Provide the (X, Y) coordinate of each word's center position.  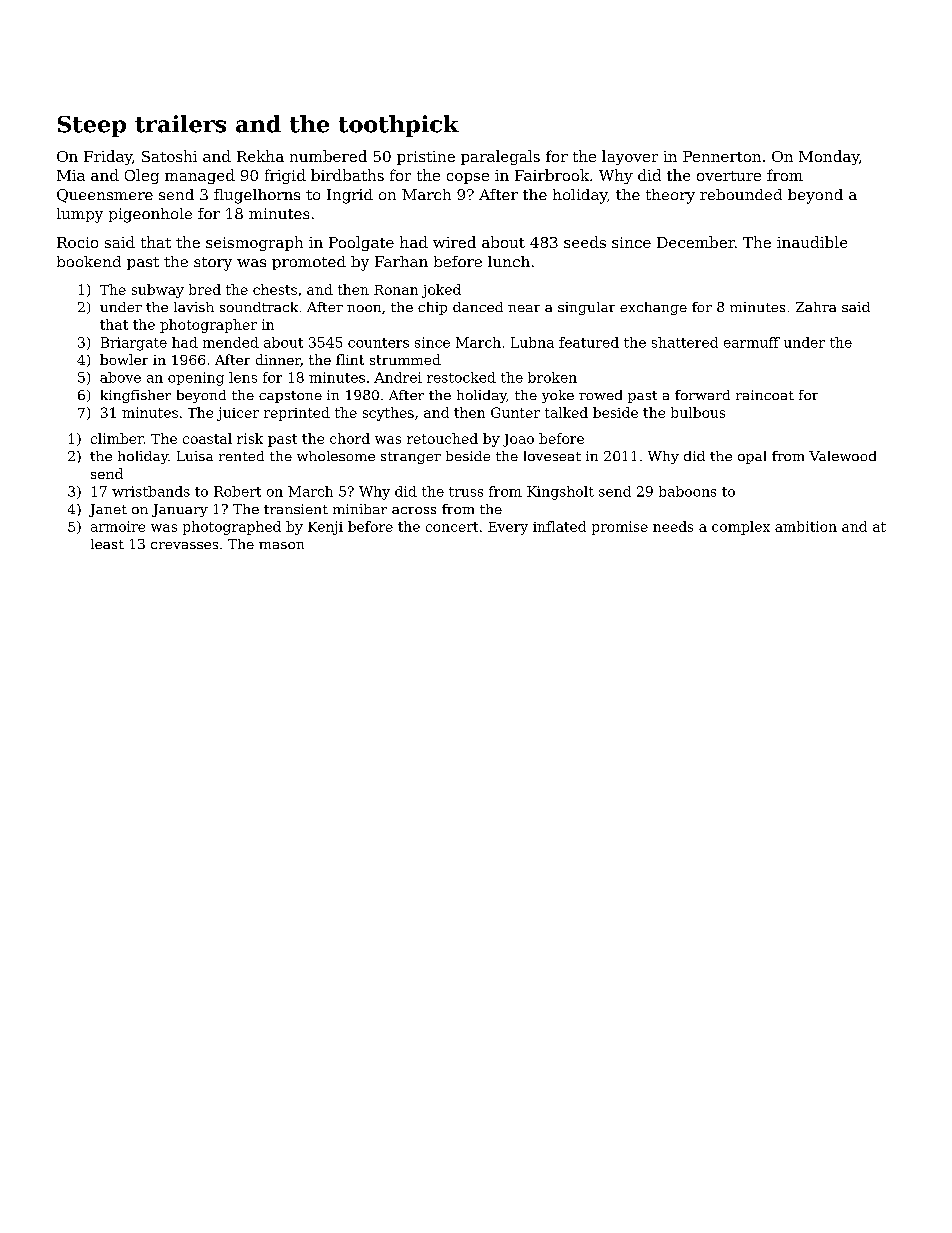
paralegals (500, 157)
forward (702, 395)
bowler (124, 359)
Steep (92, 126)
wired (454, 242)
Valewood (842, 456)
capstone (290, 397)
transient (296, 509)
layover (630, 157)
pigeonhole (150, 215)
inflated (559, 526)
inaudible (812, 242)
